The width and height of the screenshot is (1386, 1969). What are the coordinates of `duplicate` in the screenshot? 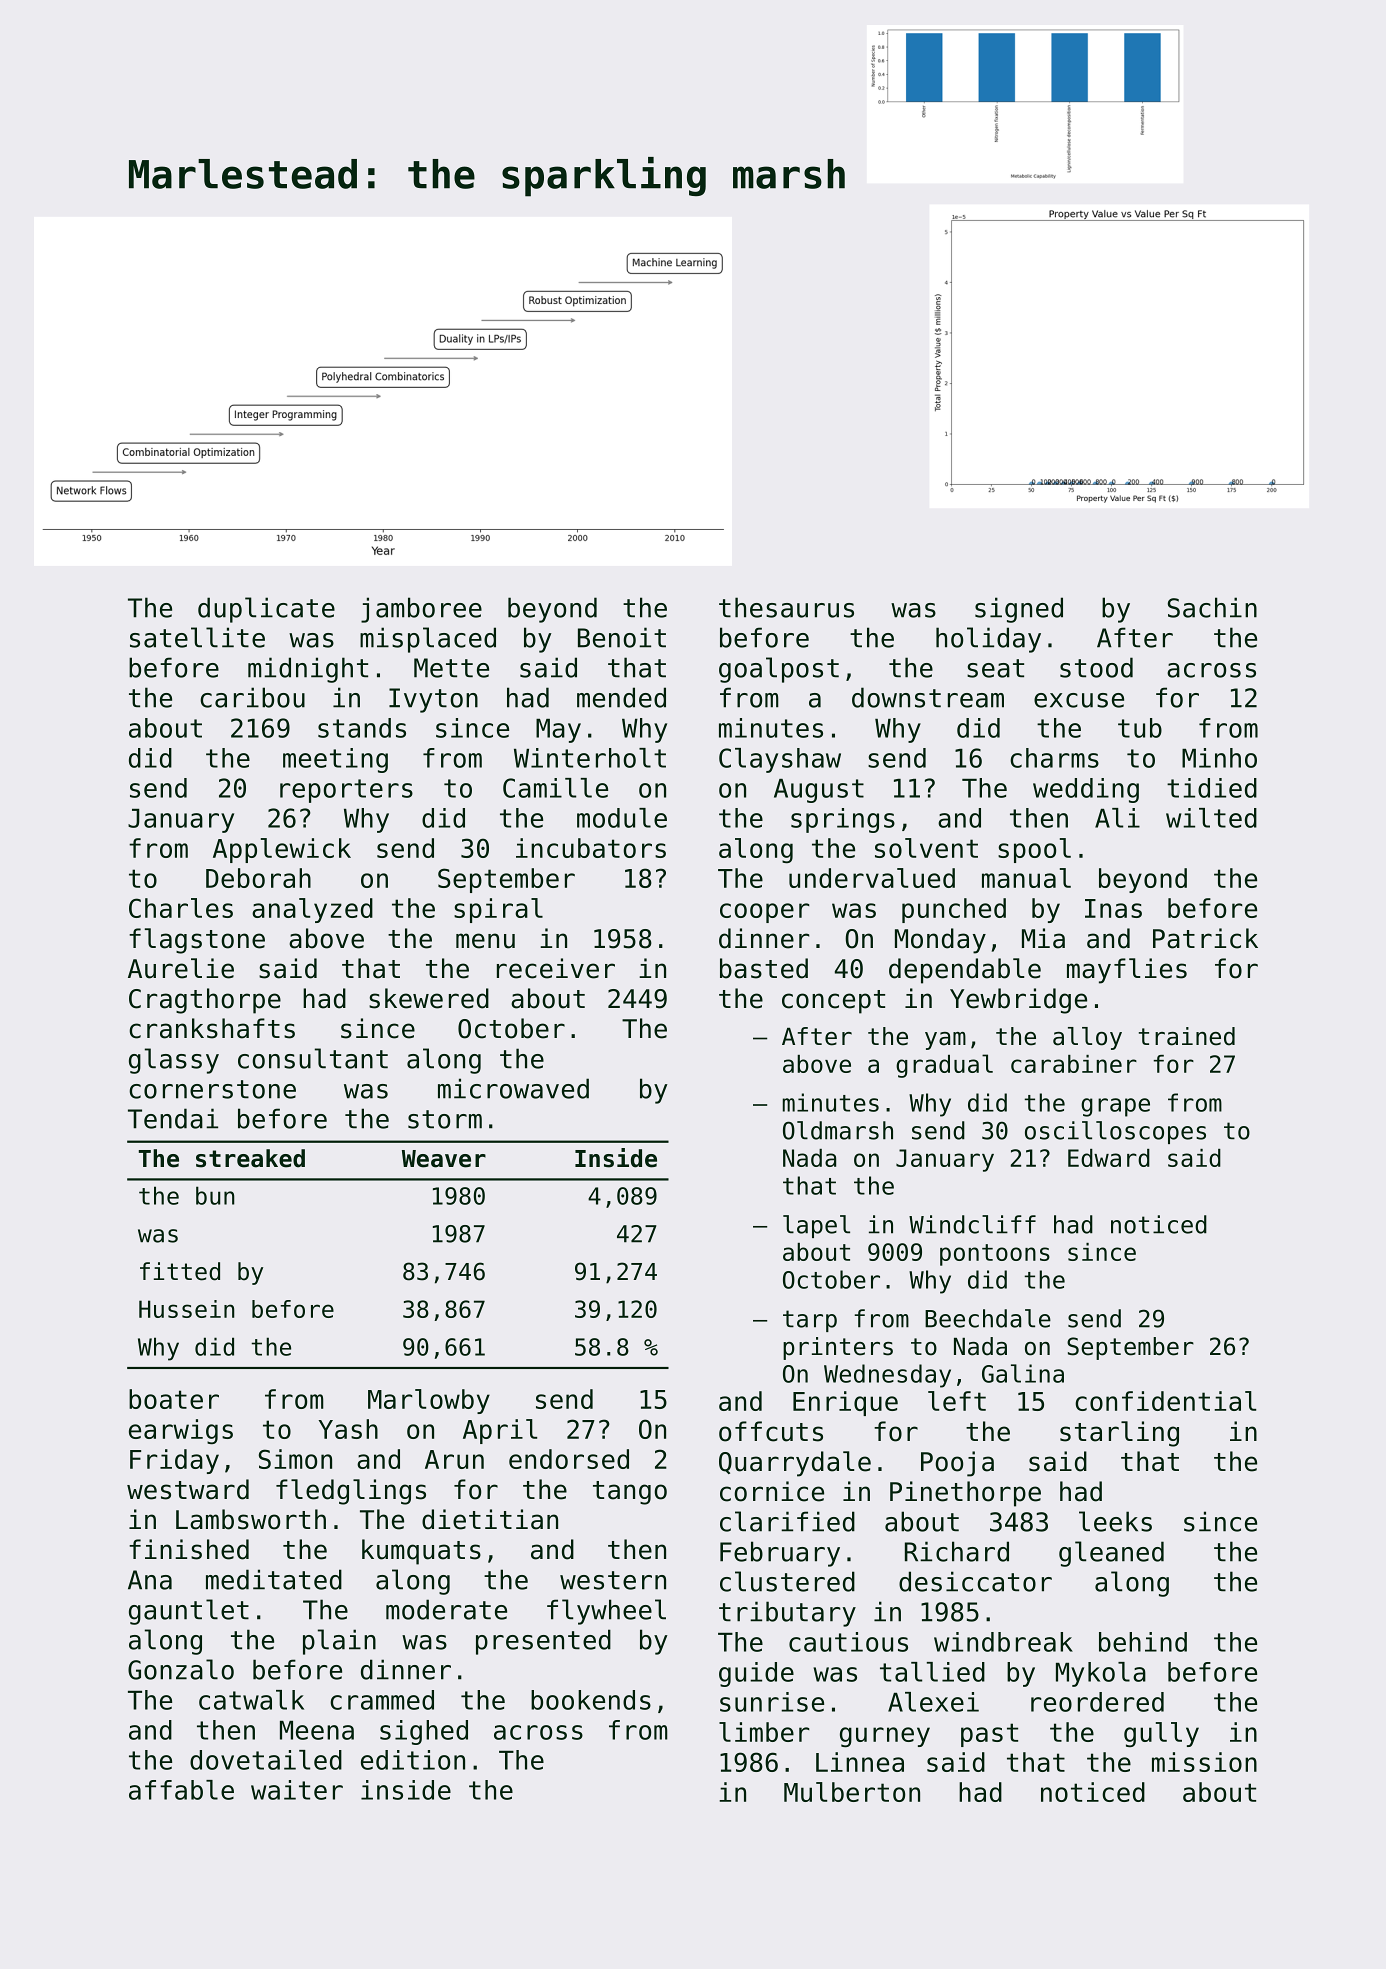 It's located at (266, 610).
